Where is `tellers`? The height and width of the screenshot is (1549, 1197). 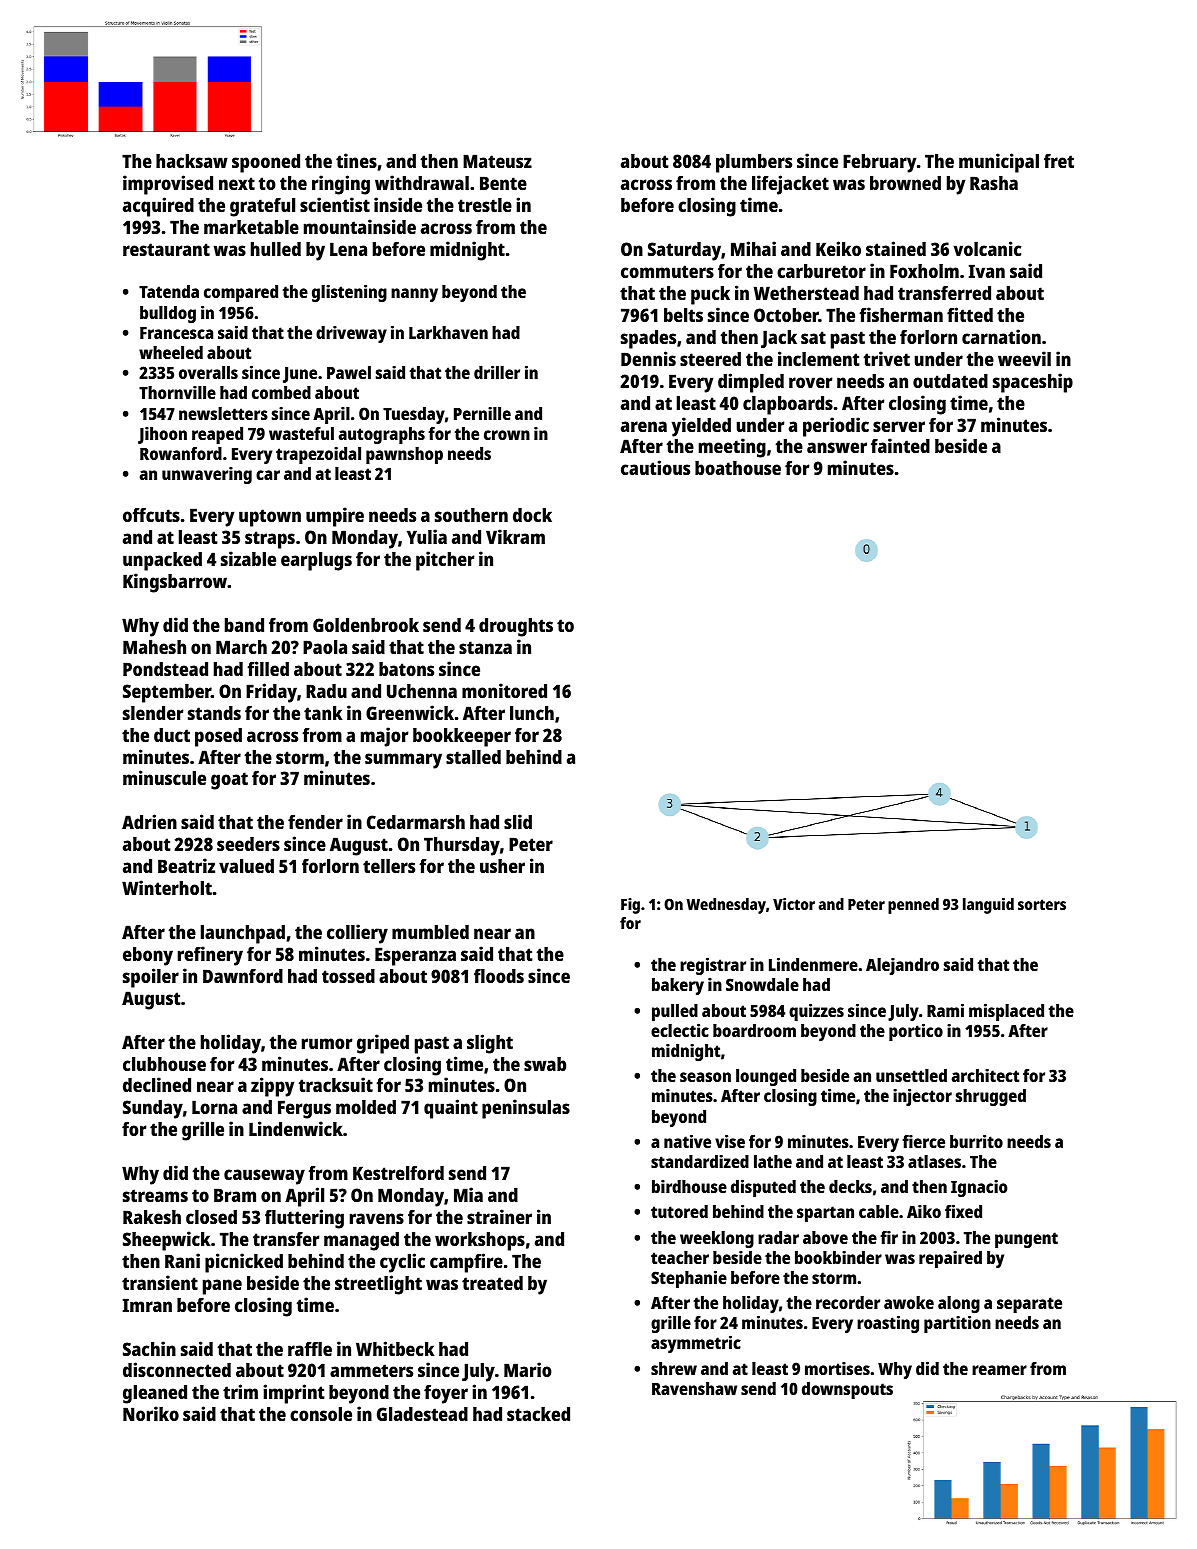
tellers is located at coordinates (389, 866).
